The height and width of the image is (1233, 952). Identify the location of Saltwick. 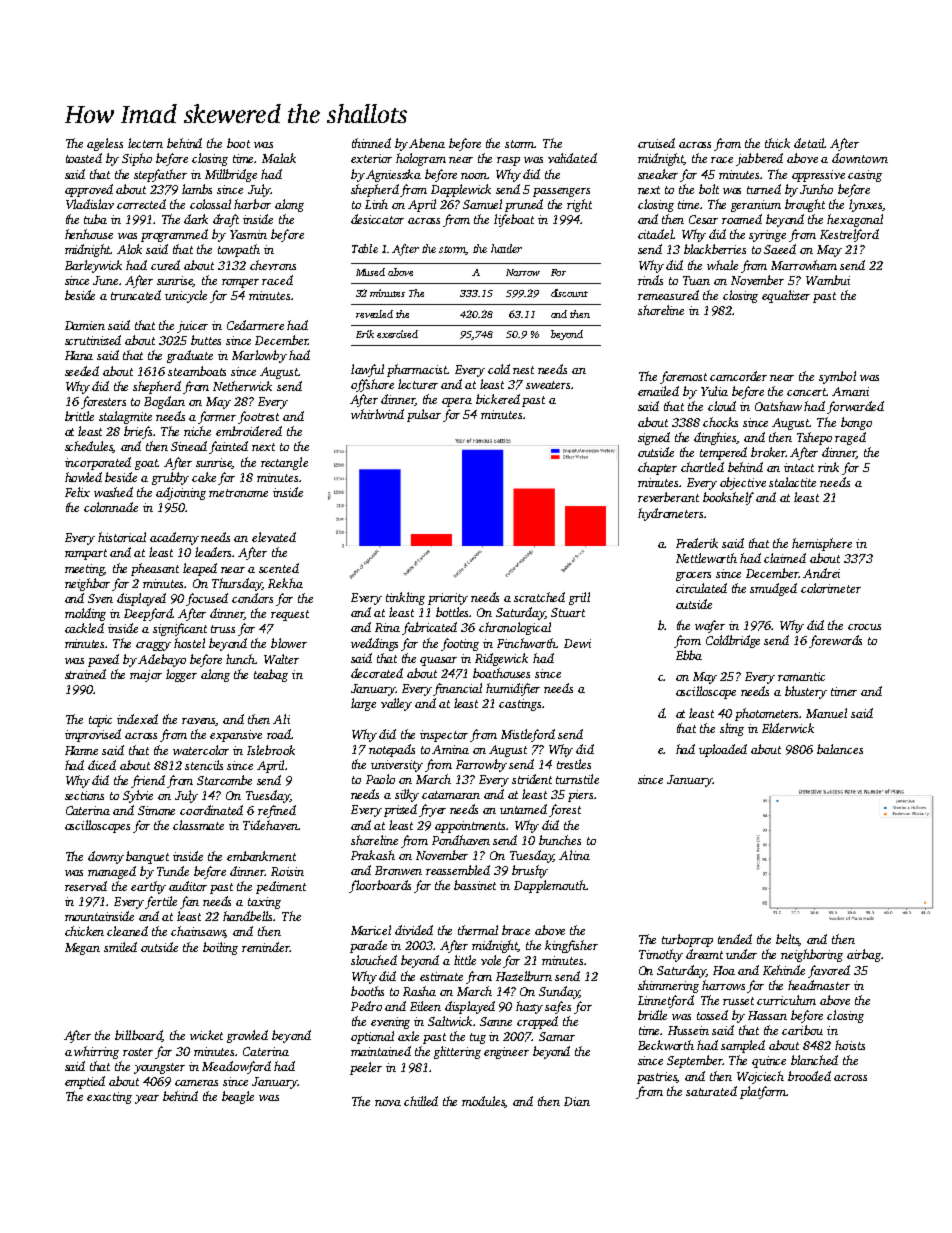
(451, 1021).
